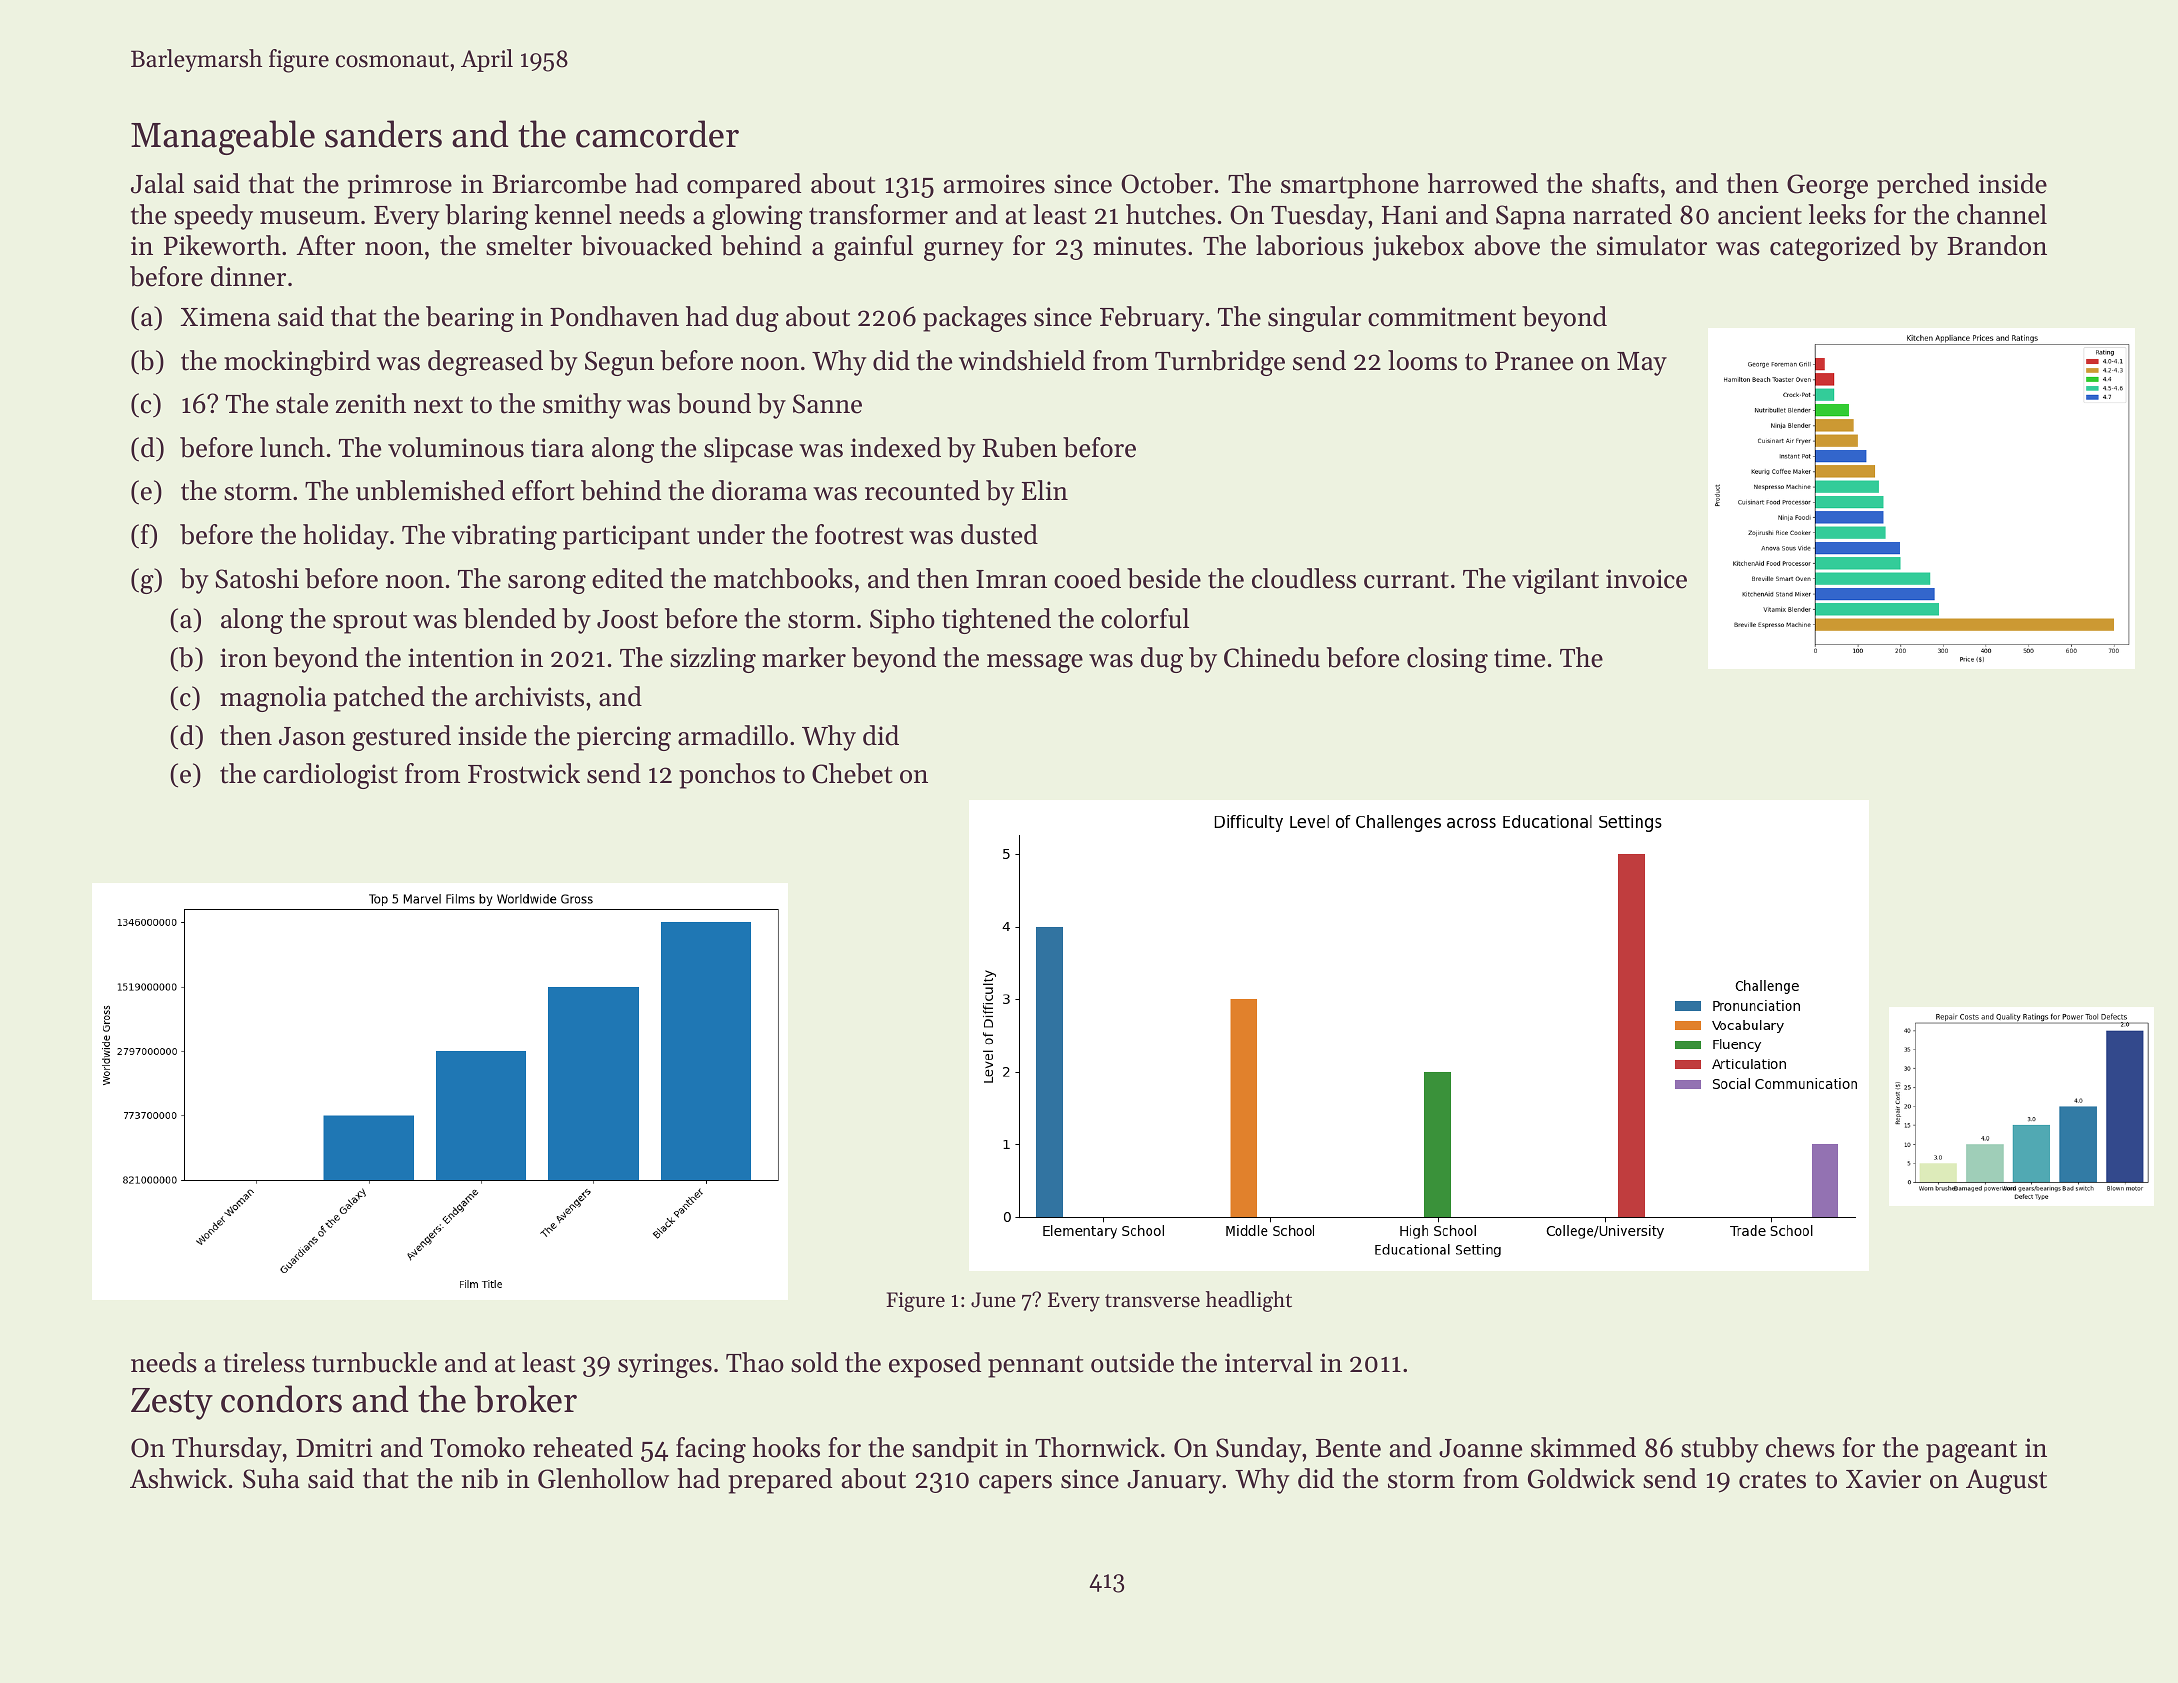 The image size is (2178, 1683). I want to click on capers, so click(1015, 1484).
